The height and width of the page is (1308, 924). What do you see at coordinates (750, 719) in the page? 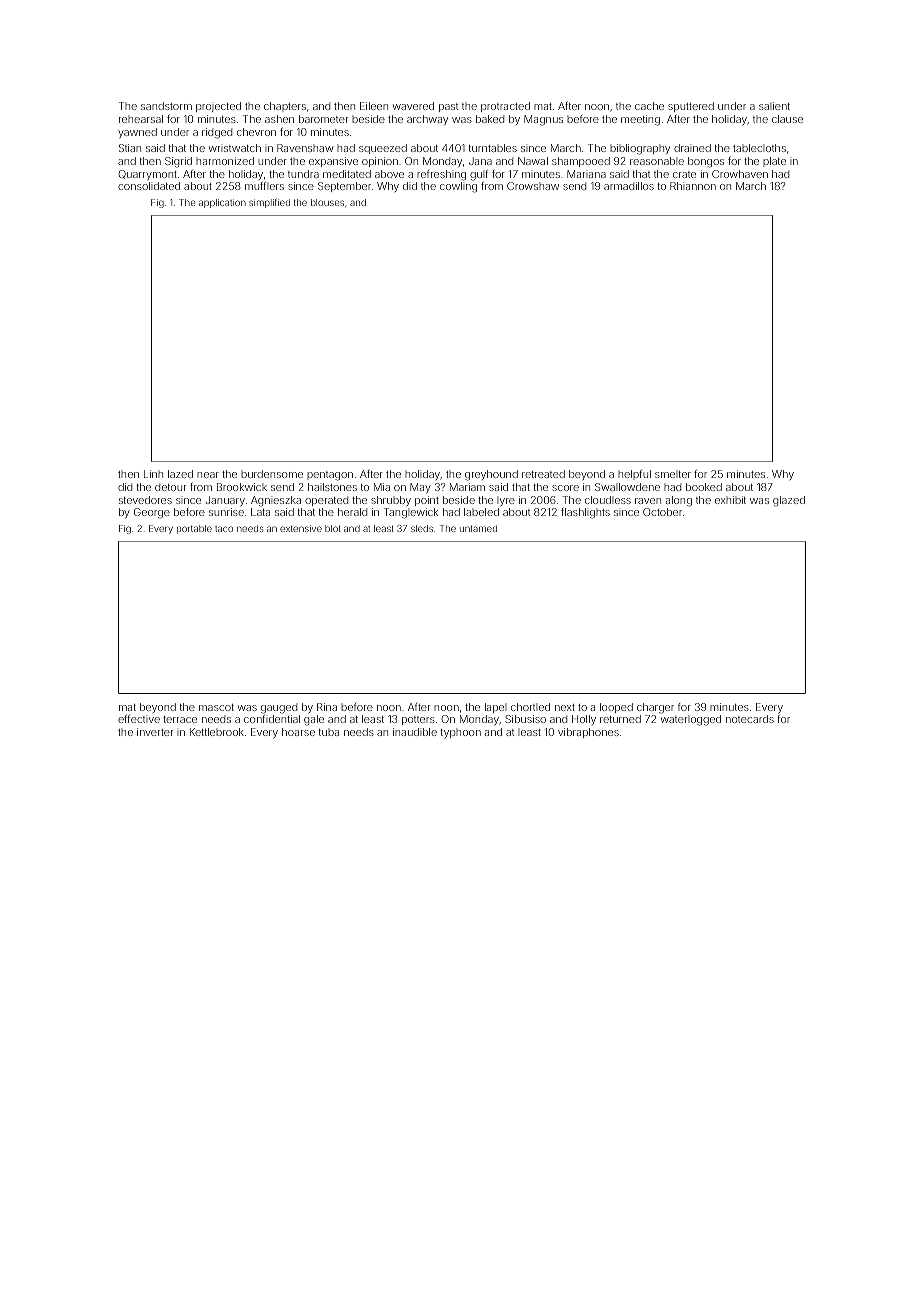
I see `notecards` at bounding box center [750, 719].
